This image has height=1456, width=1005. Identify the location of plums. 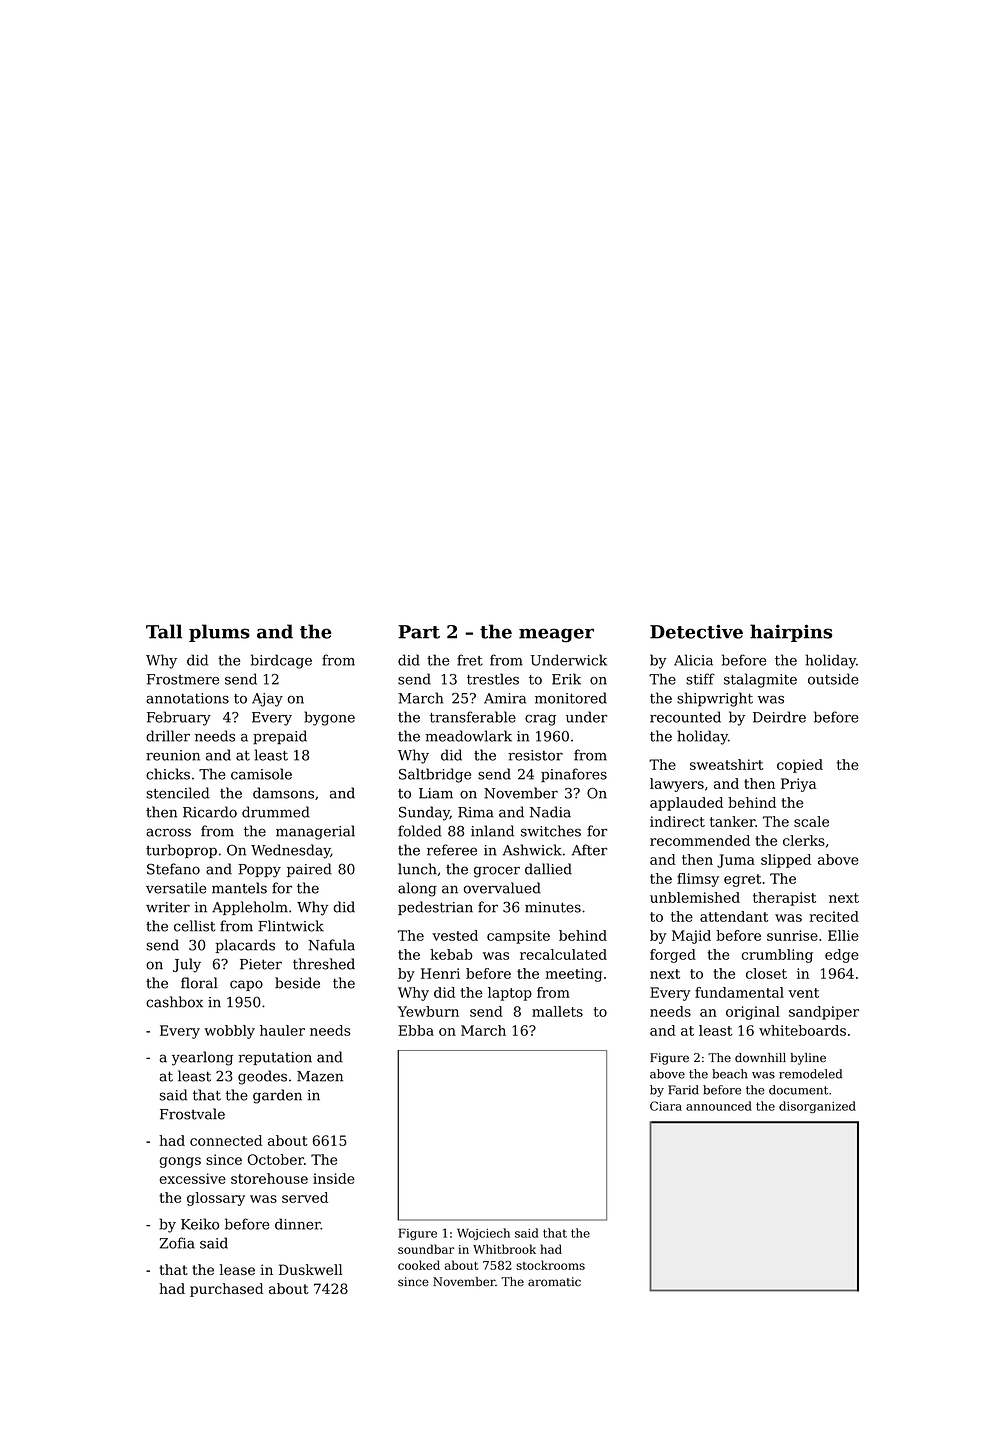
(219, 633).
